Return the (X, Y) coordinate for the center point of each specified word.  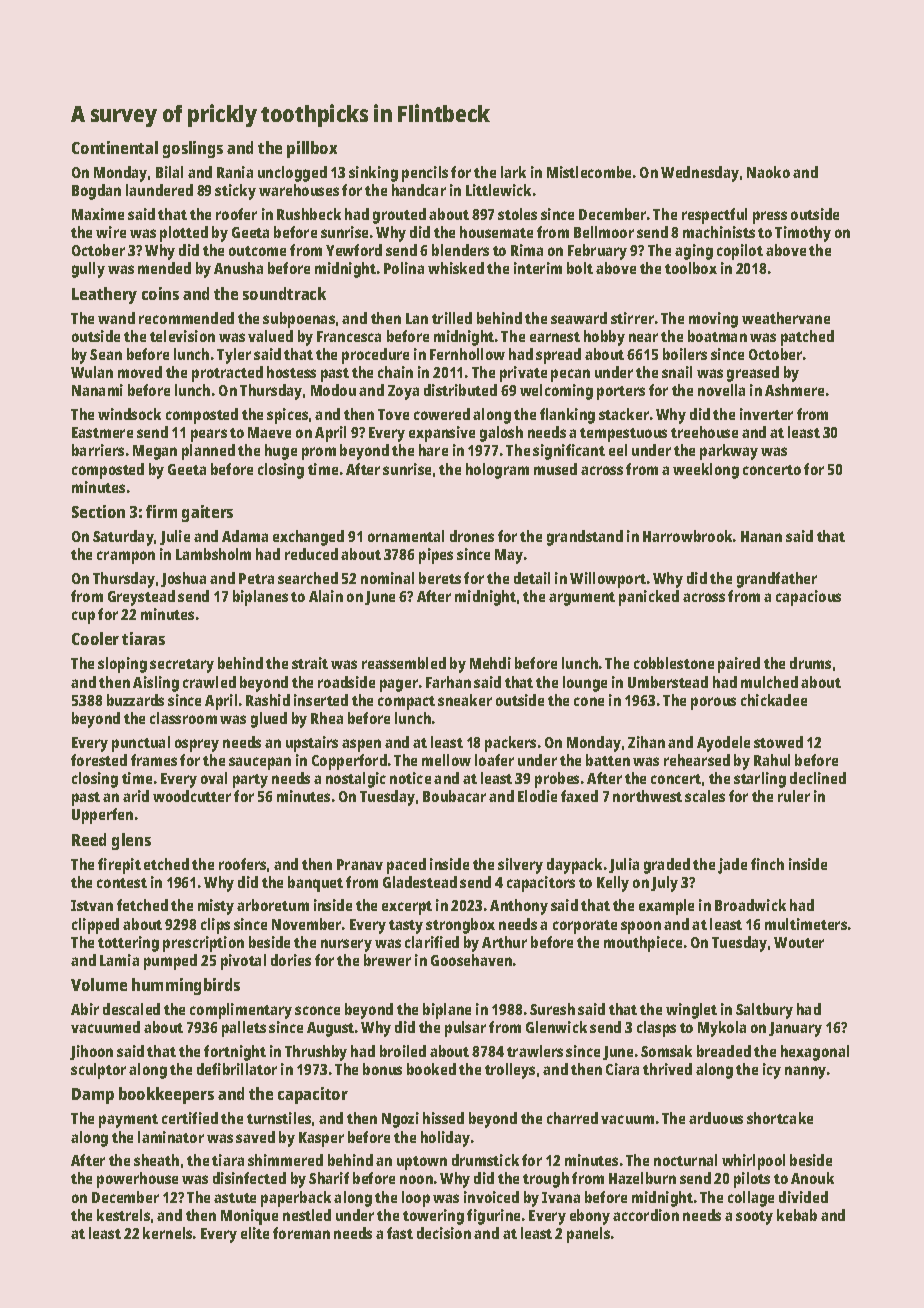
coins (160, 293)
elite (255, 1233)
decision (444, 1233)
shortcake (780, 1118)
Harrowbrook (687, 536)
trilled (452, 318)
